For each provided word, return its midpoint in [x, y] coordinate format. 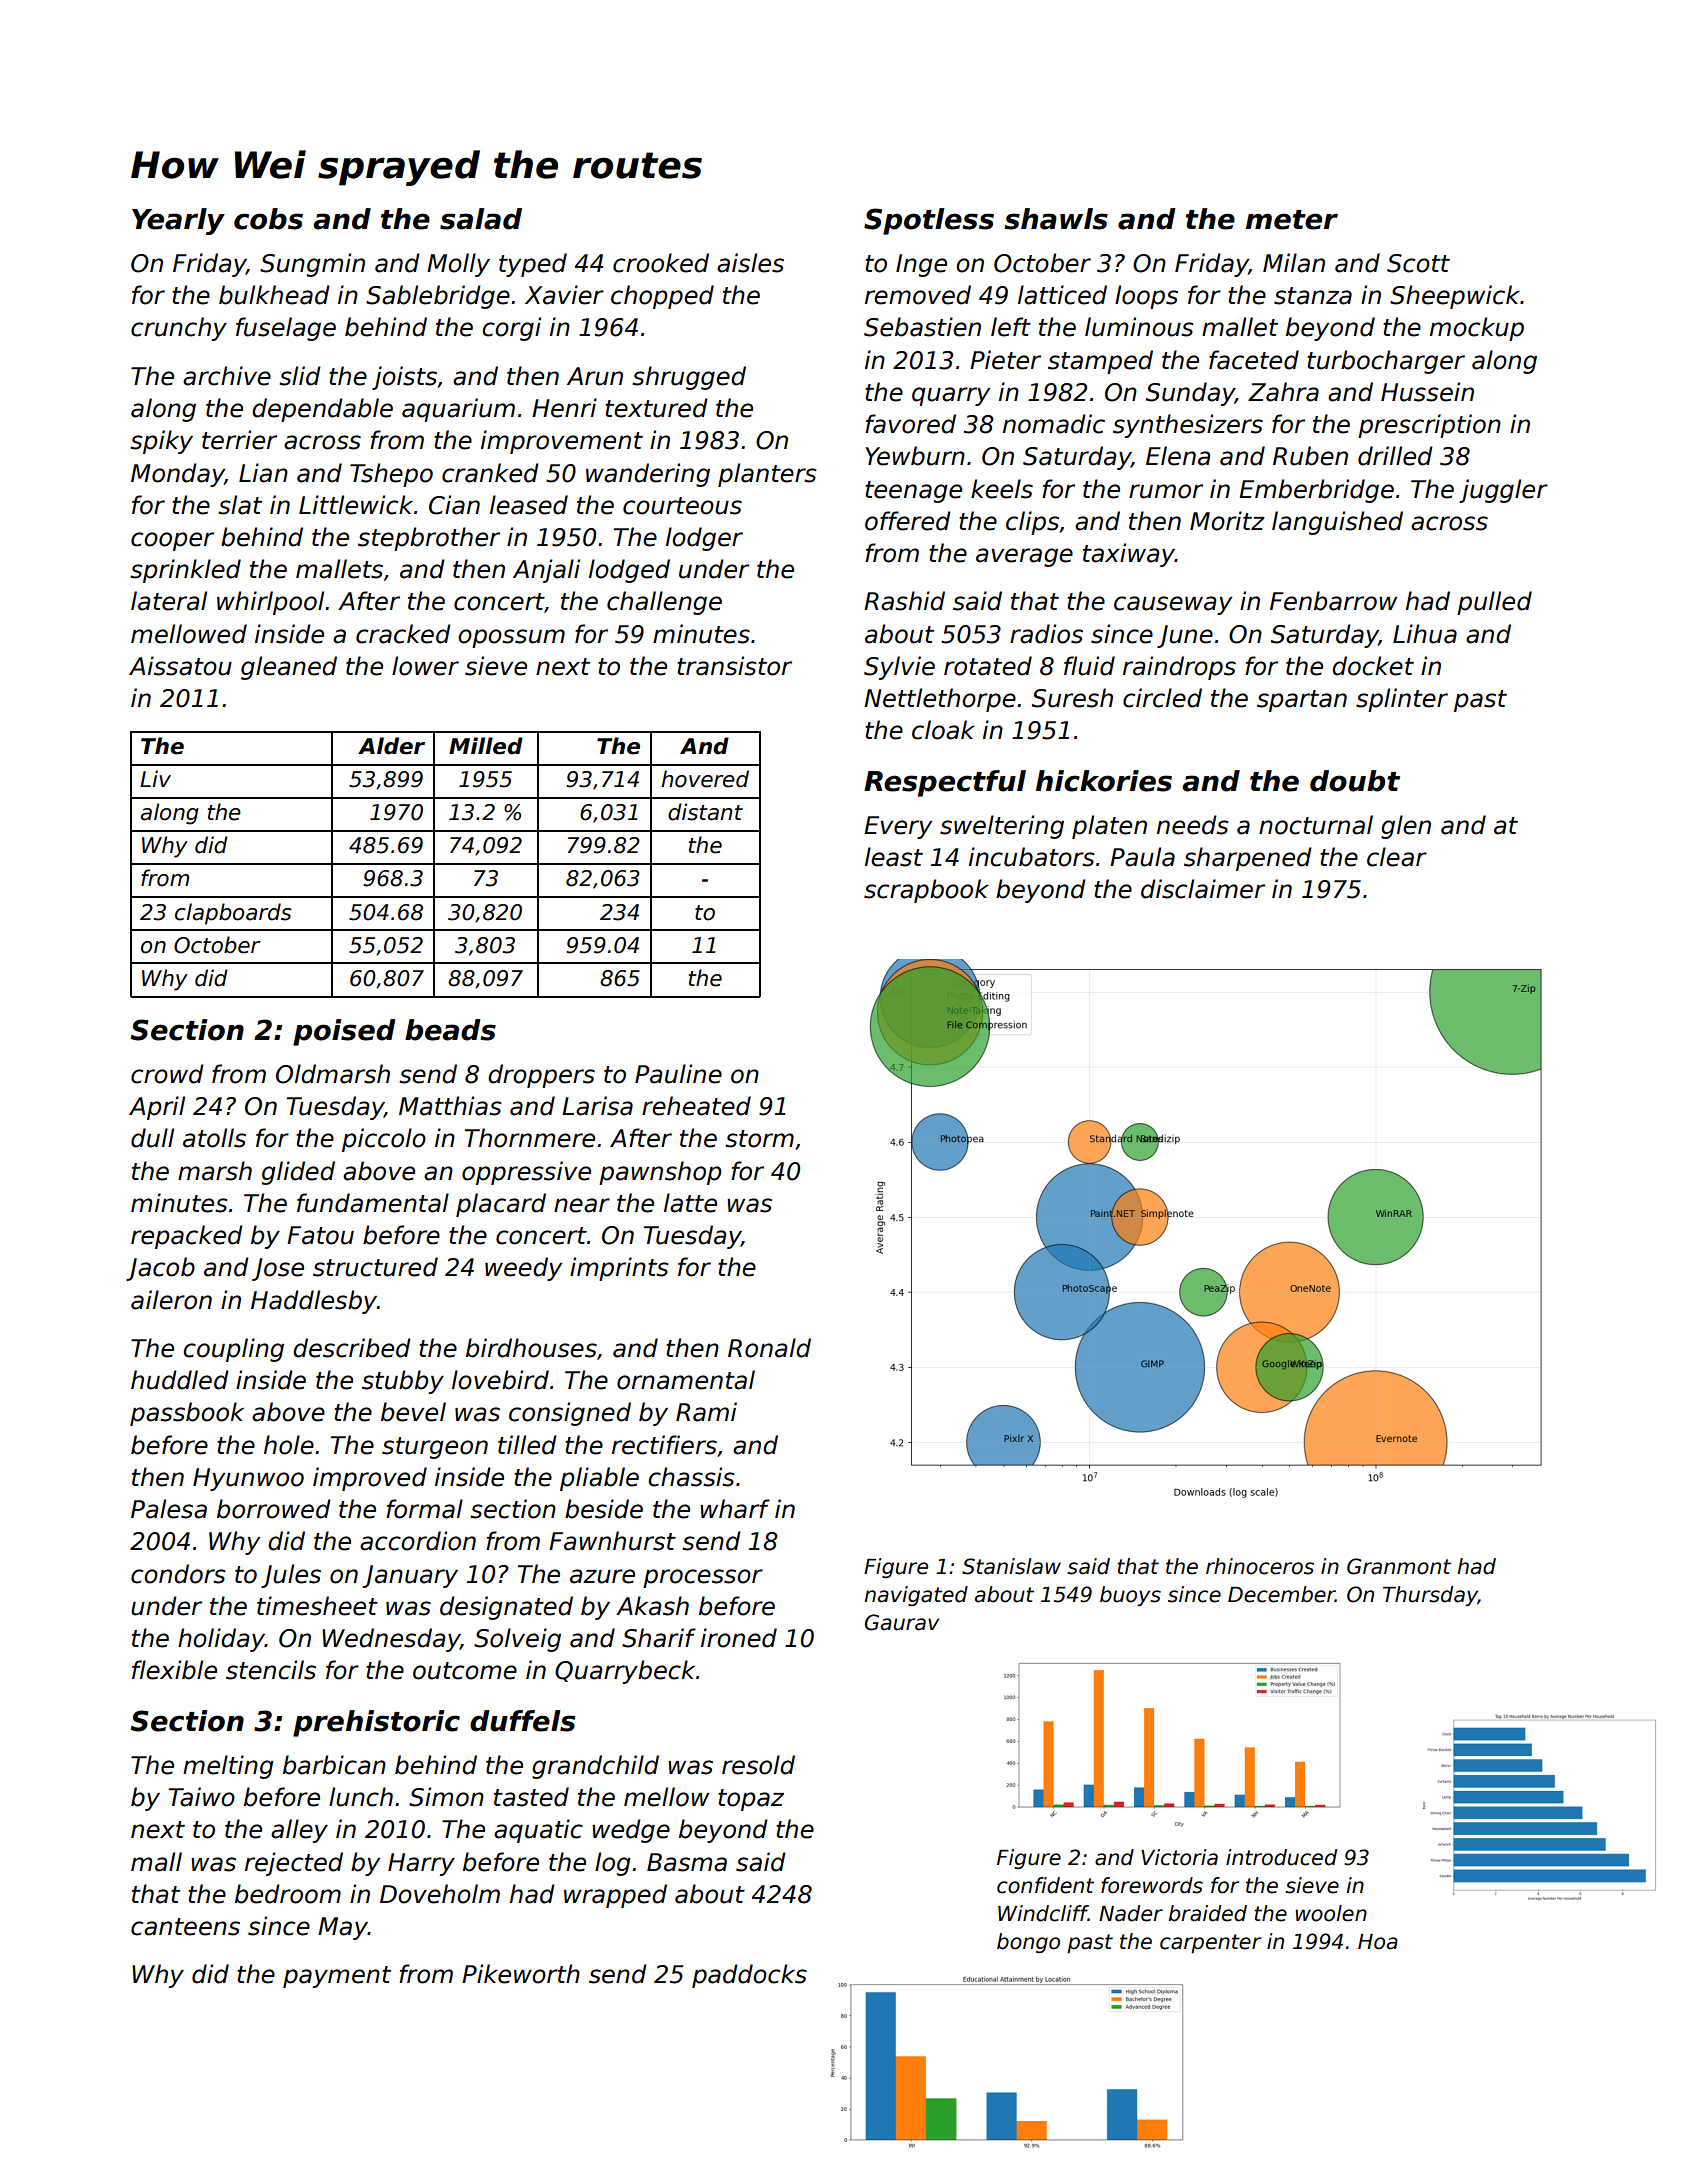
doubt [1355, 781]
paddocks [749, 1976]
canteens [185, 1927]
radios [1046, 634]
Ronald [769, 1348]
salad [481, 219]
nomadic [1054, 424]
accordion [418, 1541]
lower [425, 666]
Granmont [1399, 1566]
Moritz [1227, 521]
